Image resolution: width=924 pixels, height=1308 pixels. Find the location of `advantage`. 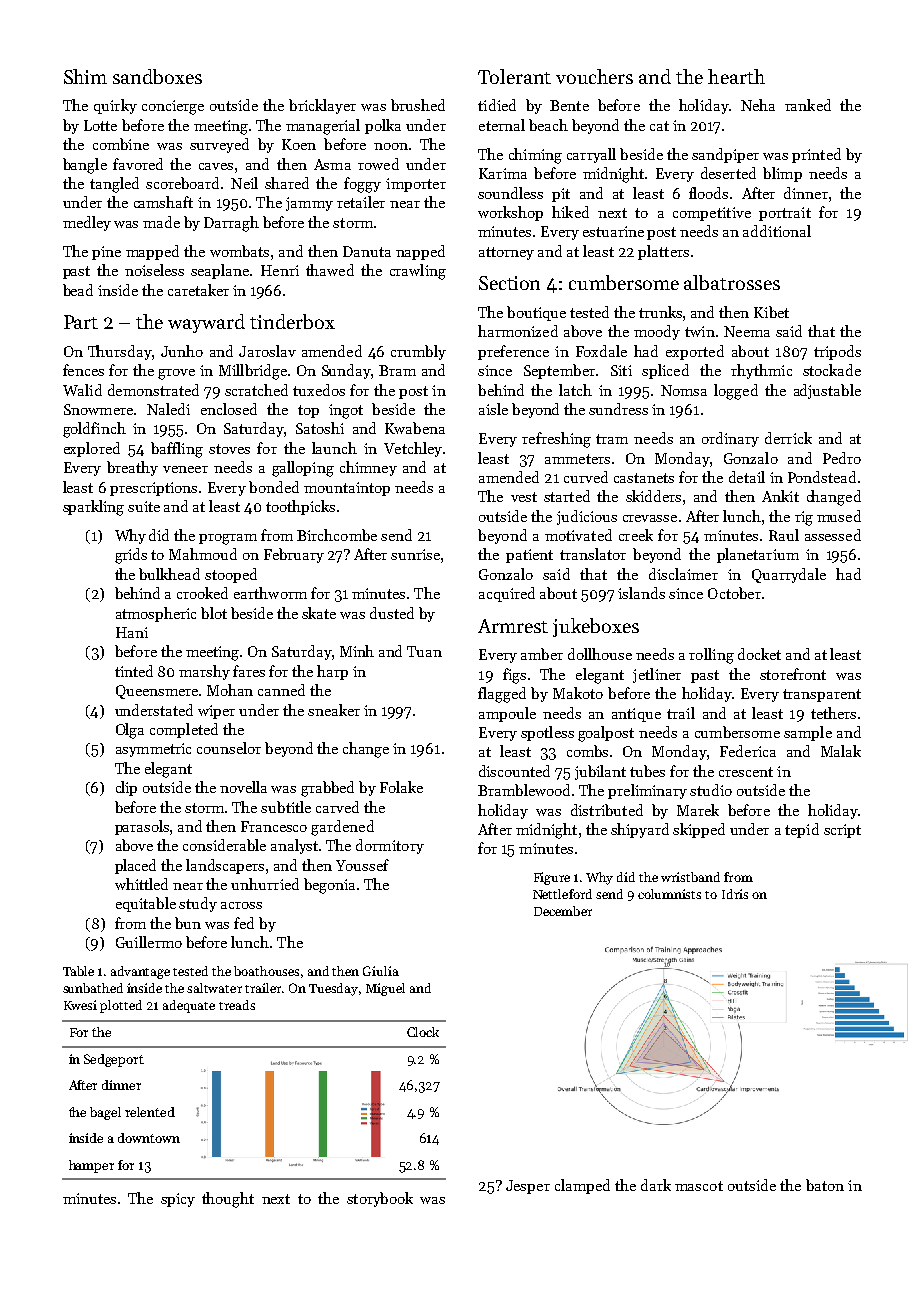

advantage is located at coordinates (140, 972).
